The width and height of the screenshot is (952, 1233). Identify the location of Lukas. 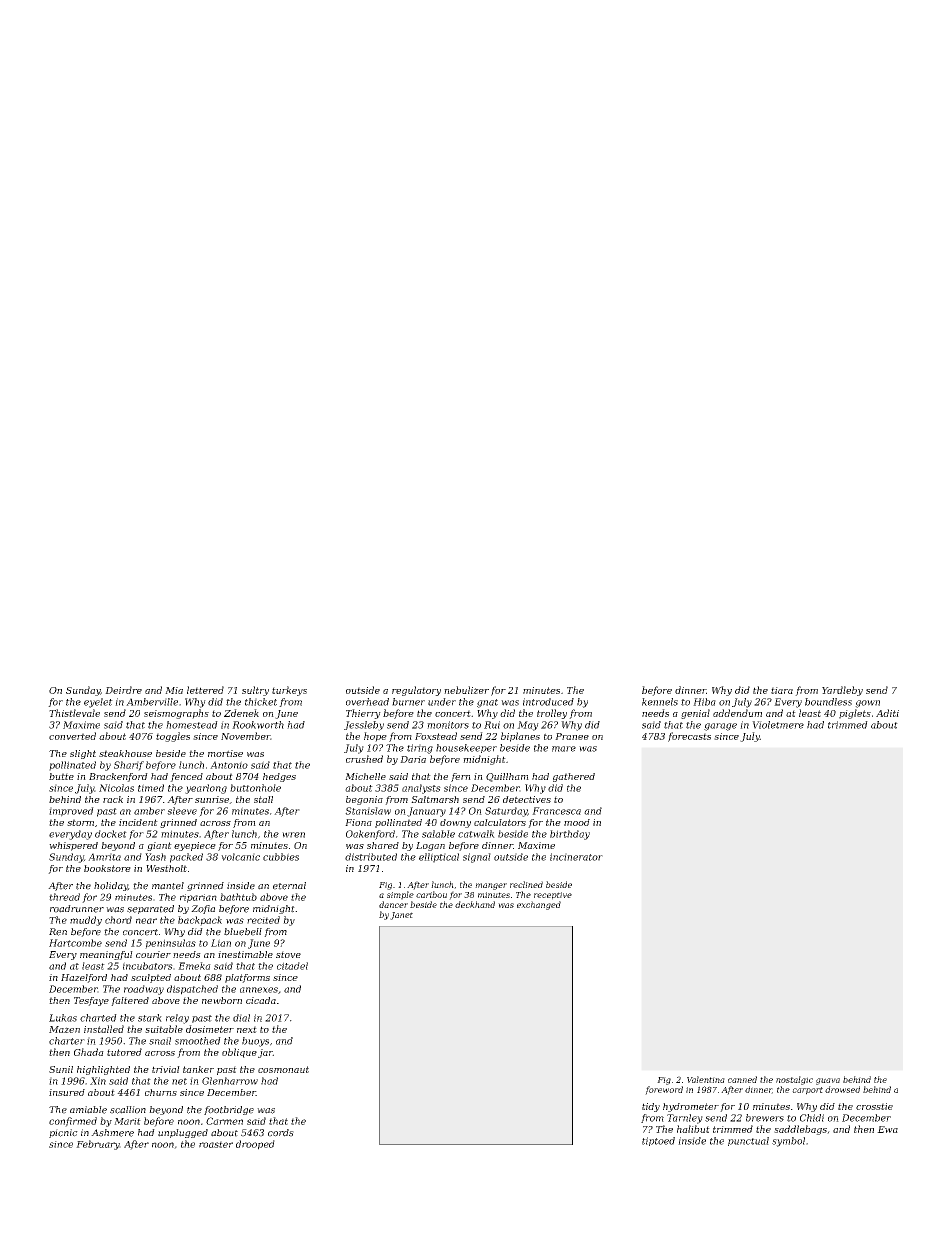
(63, 1018).
